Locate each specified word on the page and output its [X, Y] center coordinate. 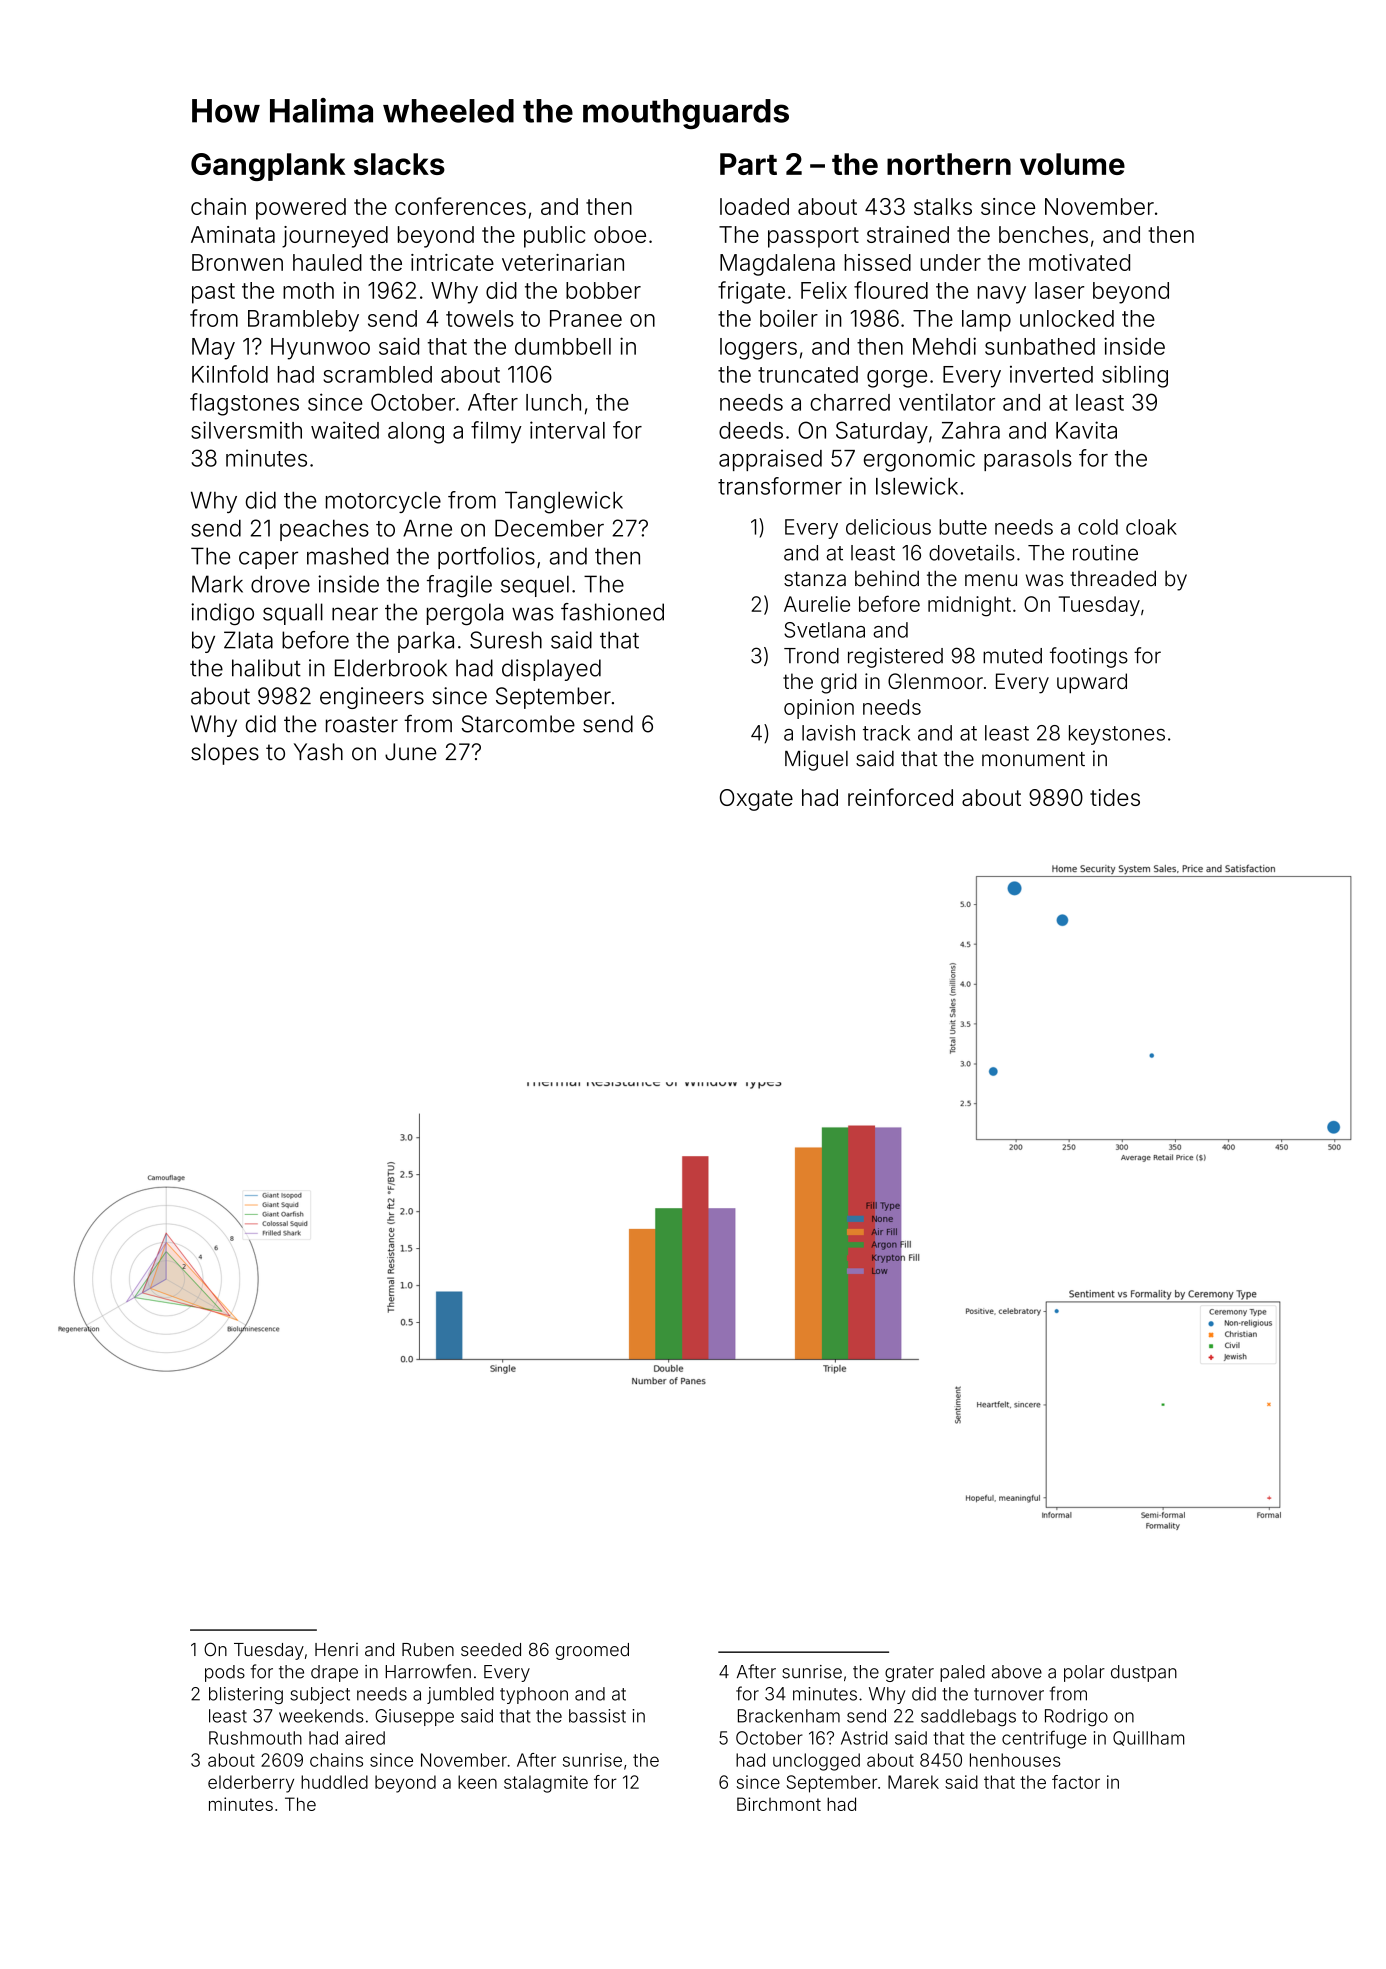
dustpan [1144, 1673]
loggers [758, 349]
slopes [225, 754]
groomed [592, 1651]
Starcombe [518, 724]
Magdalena [777, 265]
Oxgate [756, 800]
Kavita [1086, 430]
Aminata [233, 234]
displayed [551, 670]
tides [1115, 797]
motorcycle [383, 502]
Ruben [428, 1650]
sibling [1135, 376]
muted [1012, 656]
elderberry [251, 1784]
